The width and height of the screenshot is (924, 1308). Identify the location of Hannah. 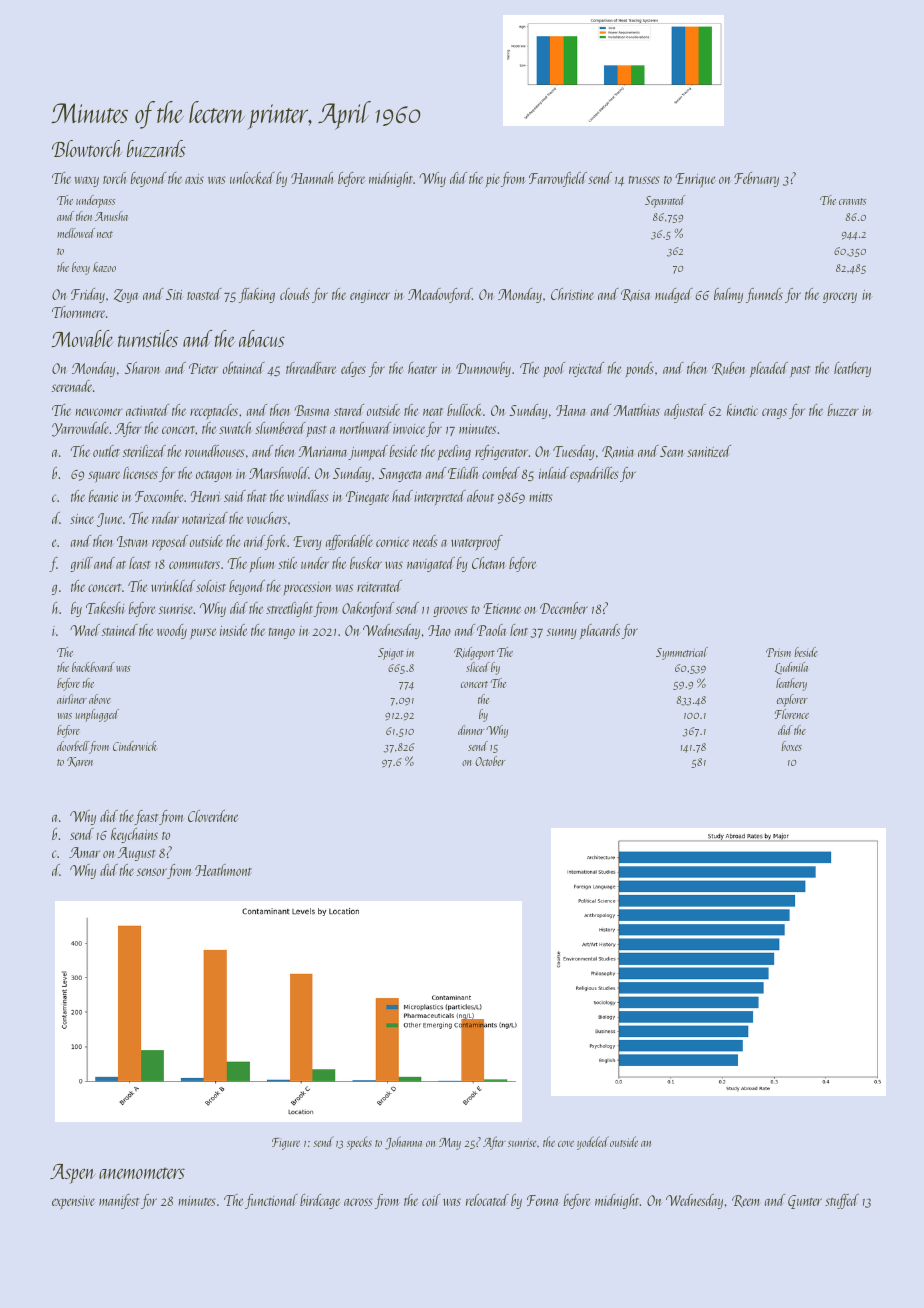
(312, 178).
